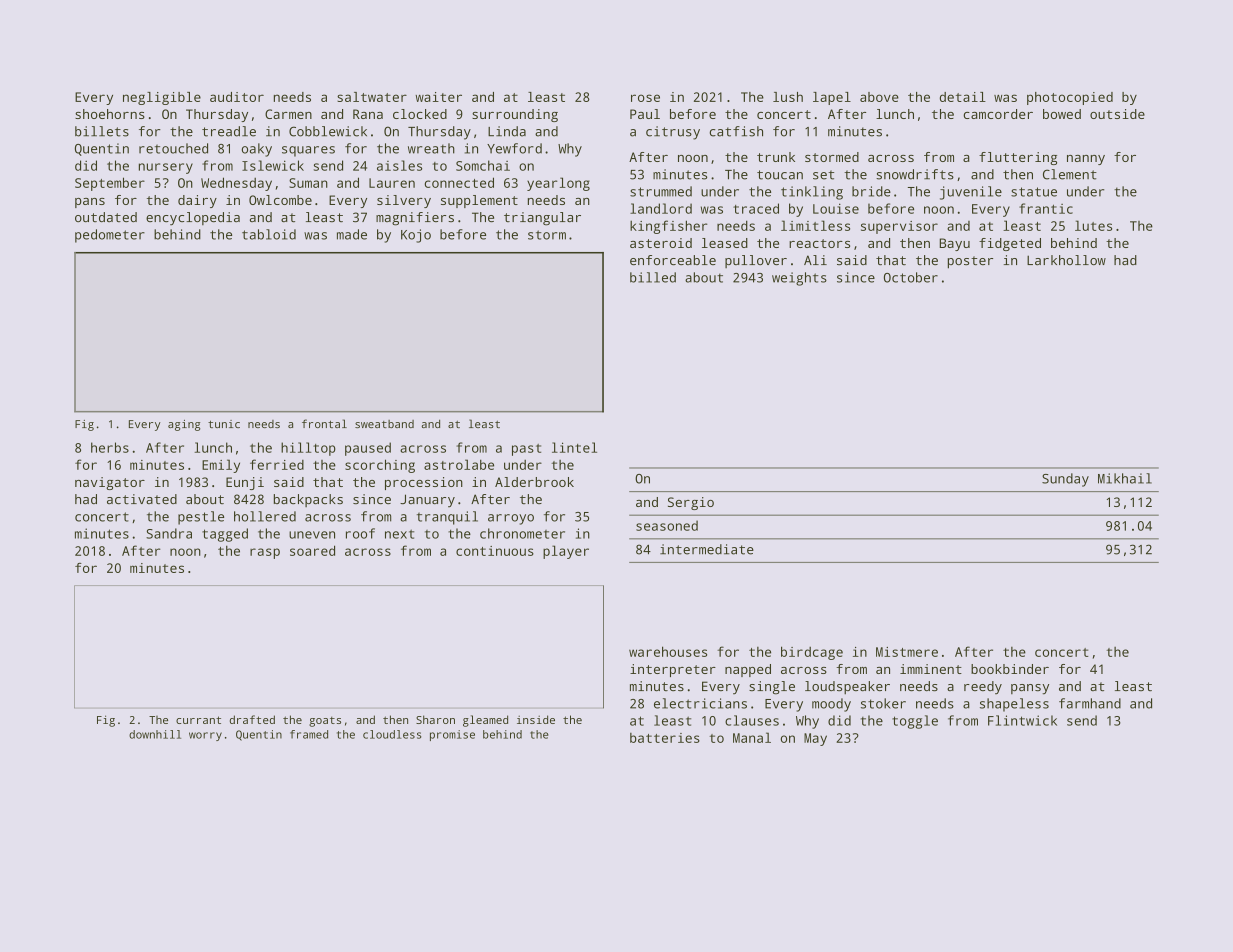 This screenshot has width=1233, height=952. I want to click on landlord, so click(661, 208).
